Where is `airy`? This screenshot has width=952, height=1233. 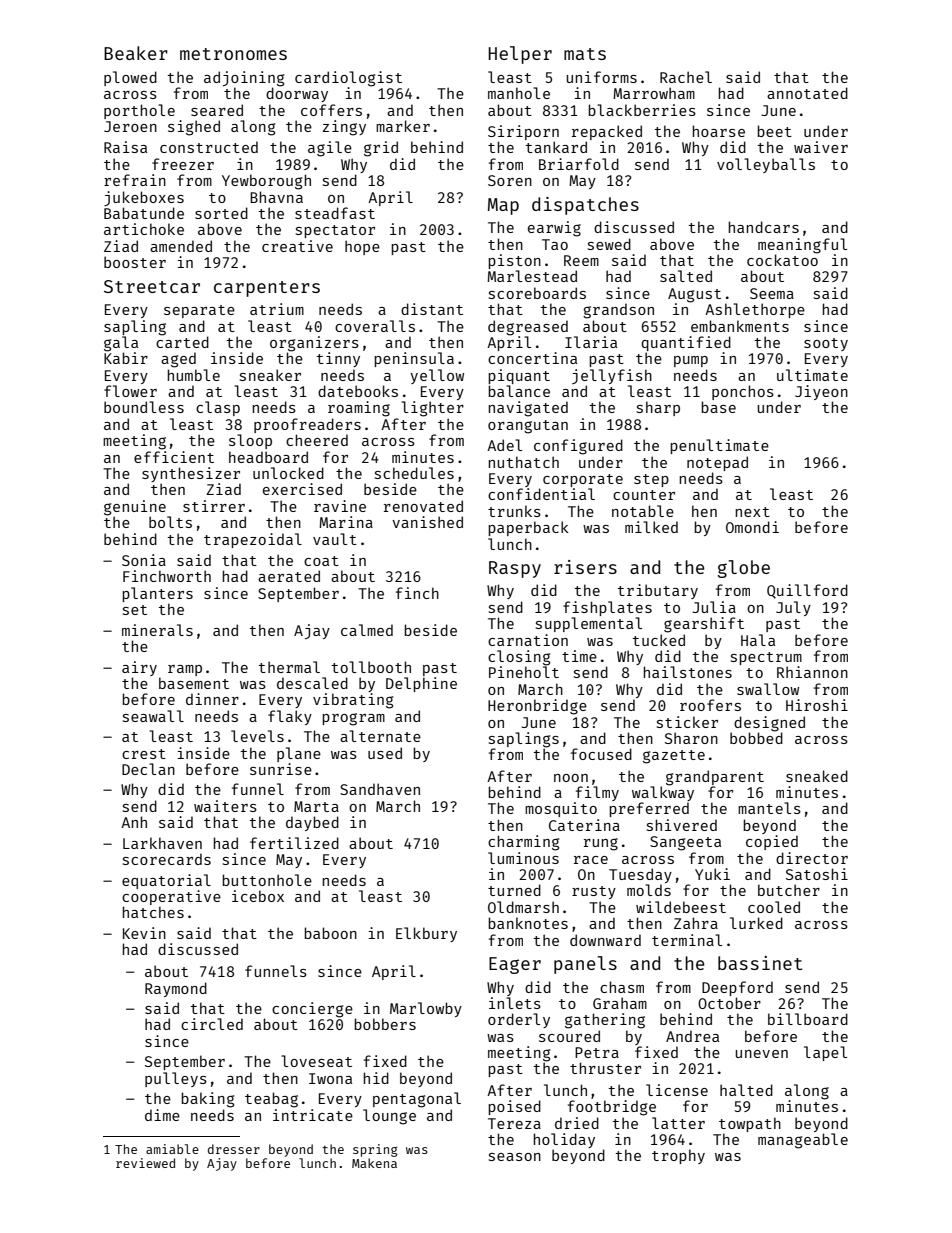 airy is located at coordinates (139, 668).
